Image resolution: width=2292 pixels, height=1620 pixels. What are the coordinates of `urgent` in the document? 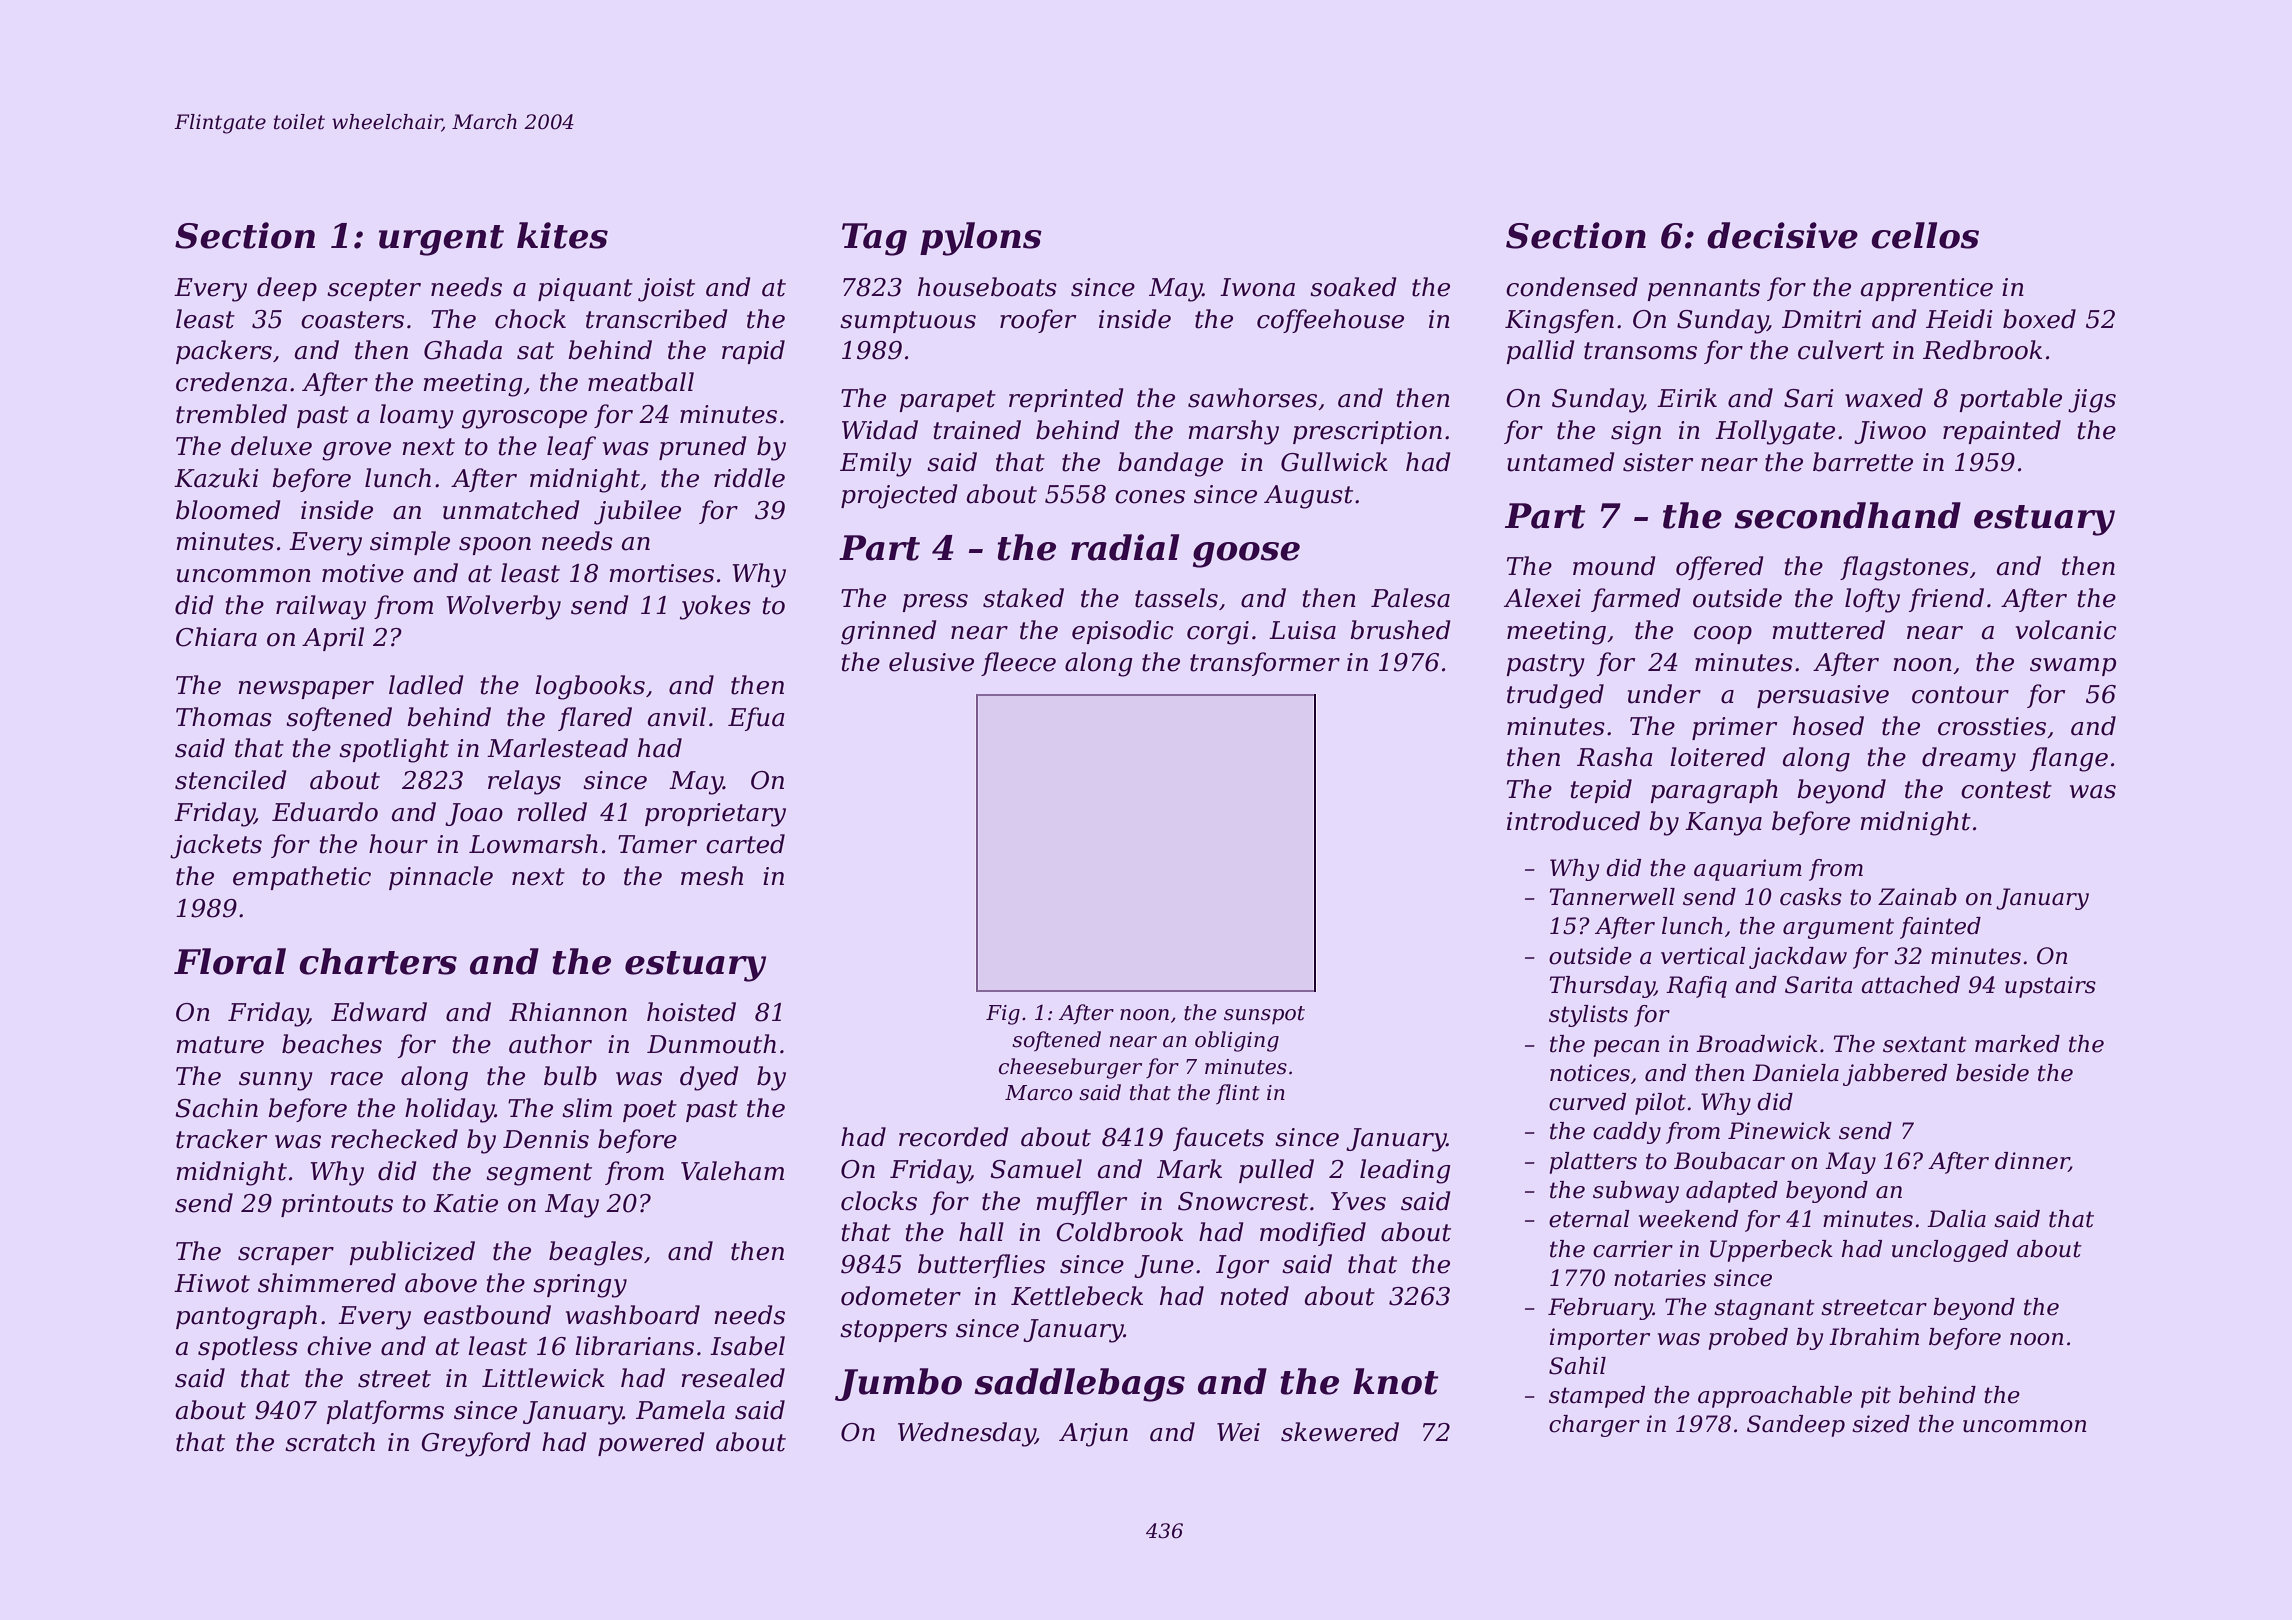 It's located at (441, 240).
